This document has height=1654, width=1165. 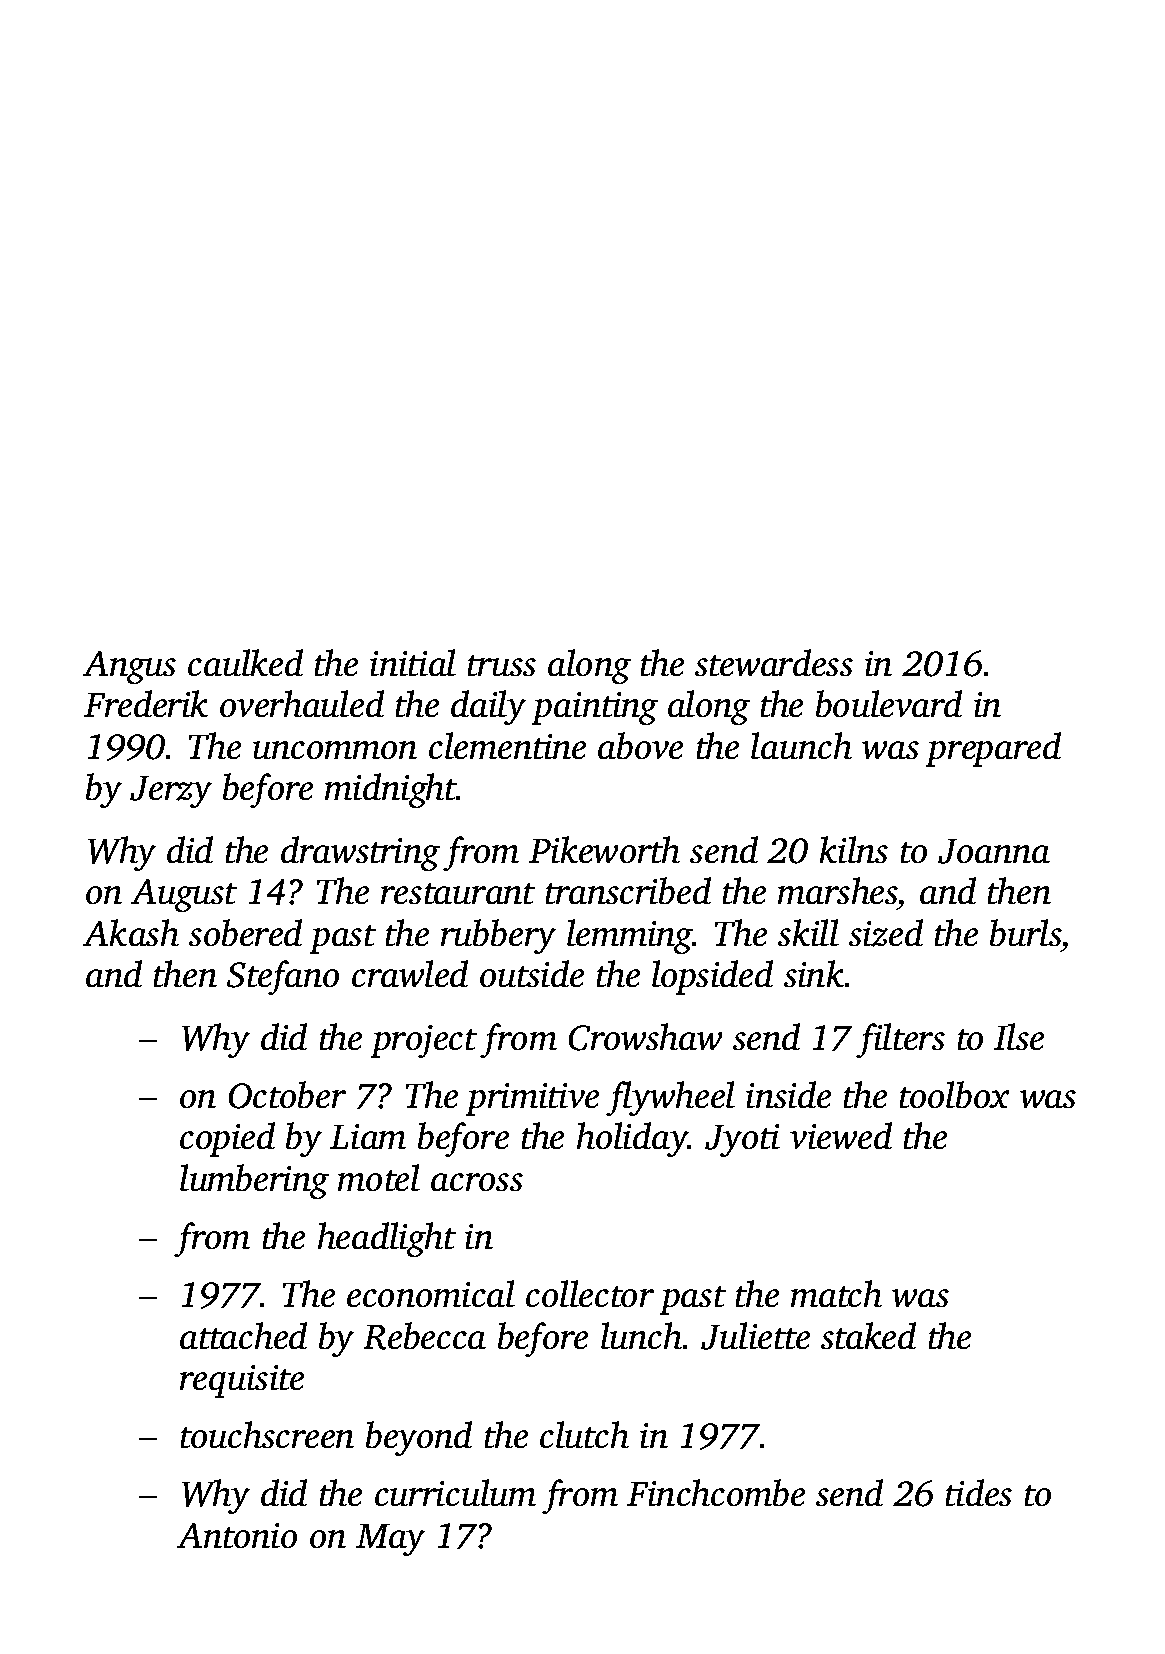 I want to click on caulked, so click(x=245, y=662).
